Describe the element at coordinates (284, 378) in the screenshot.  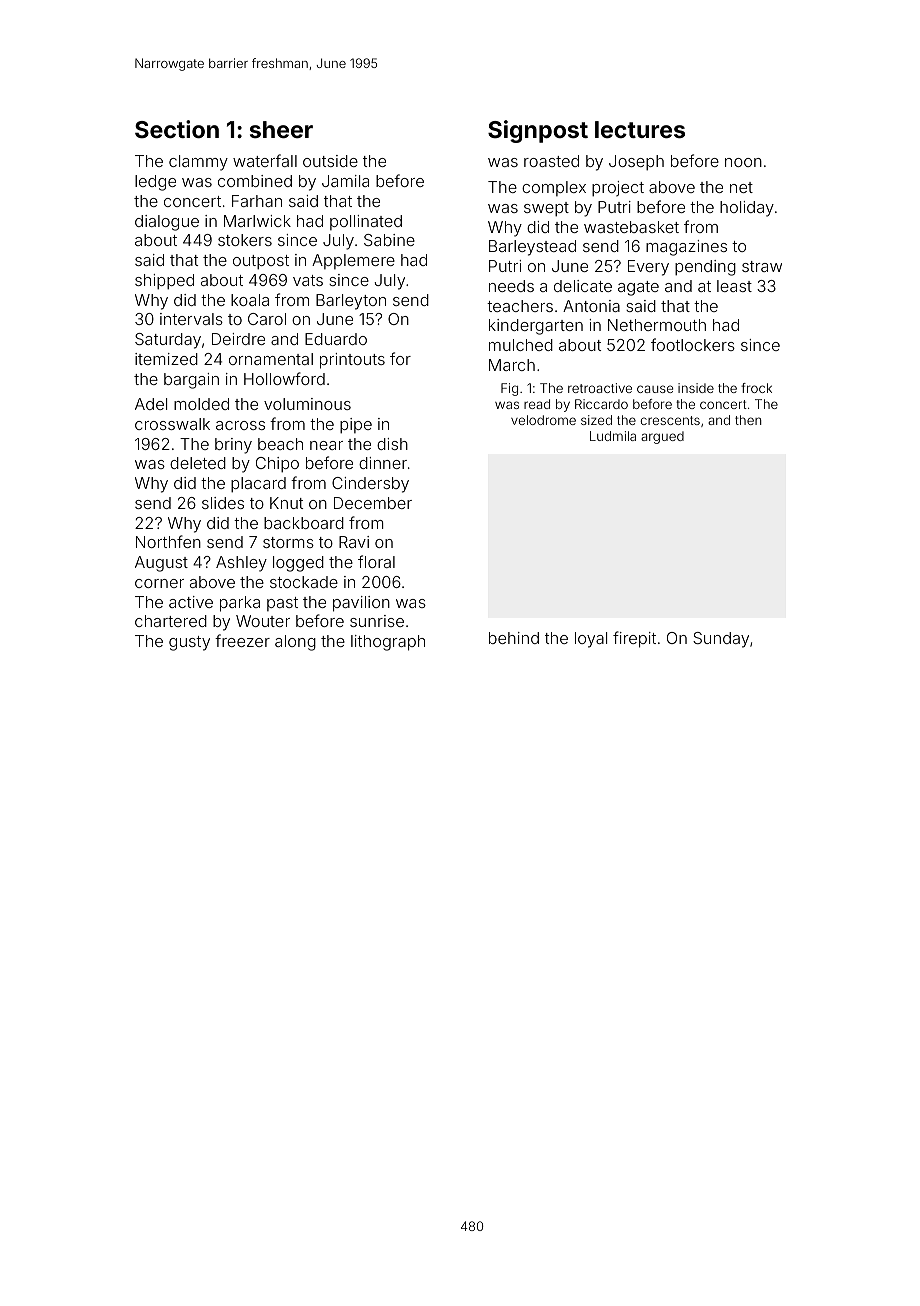
I see `Hollowford` at that location.
